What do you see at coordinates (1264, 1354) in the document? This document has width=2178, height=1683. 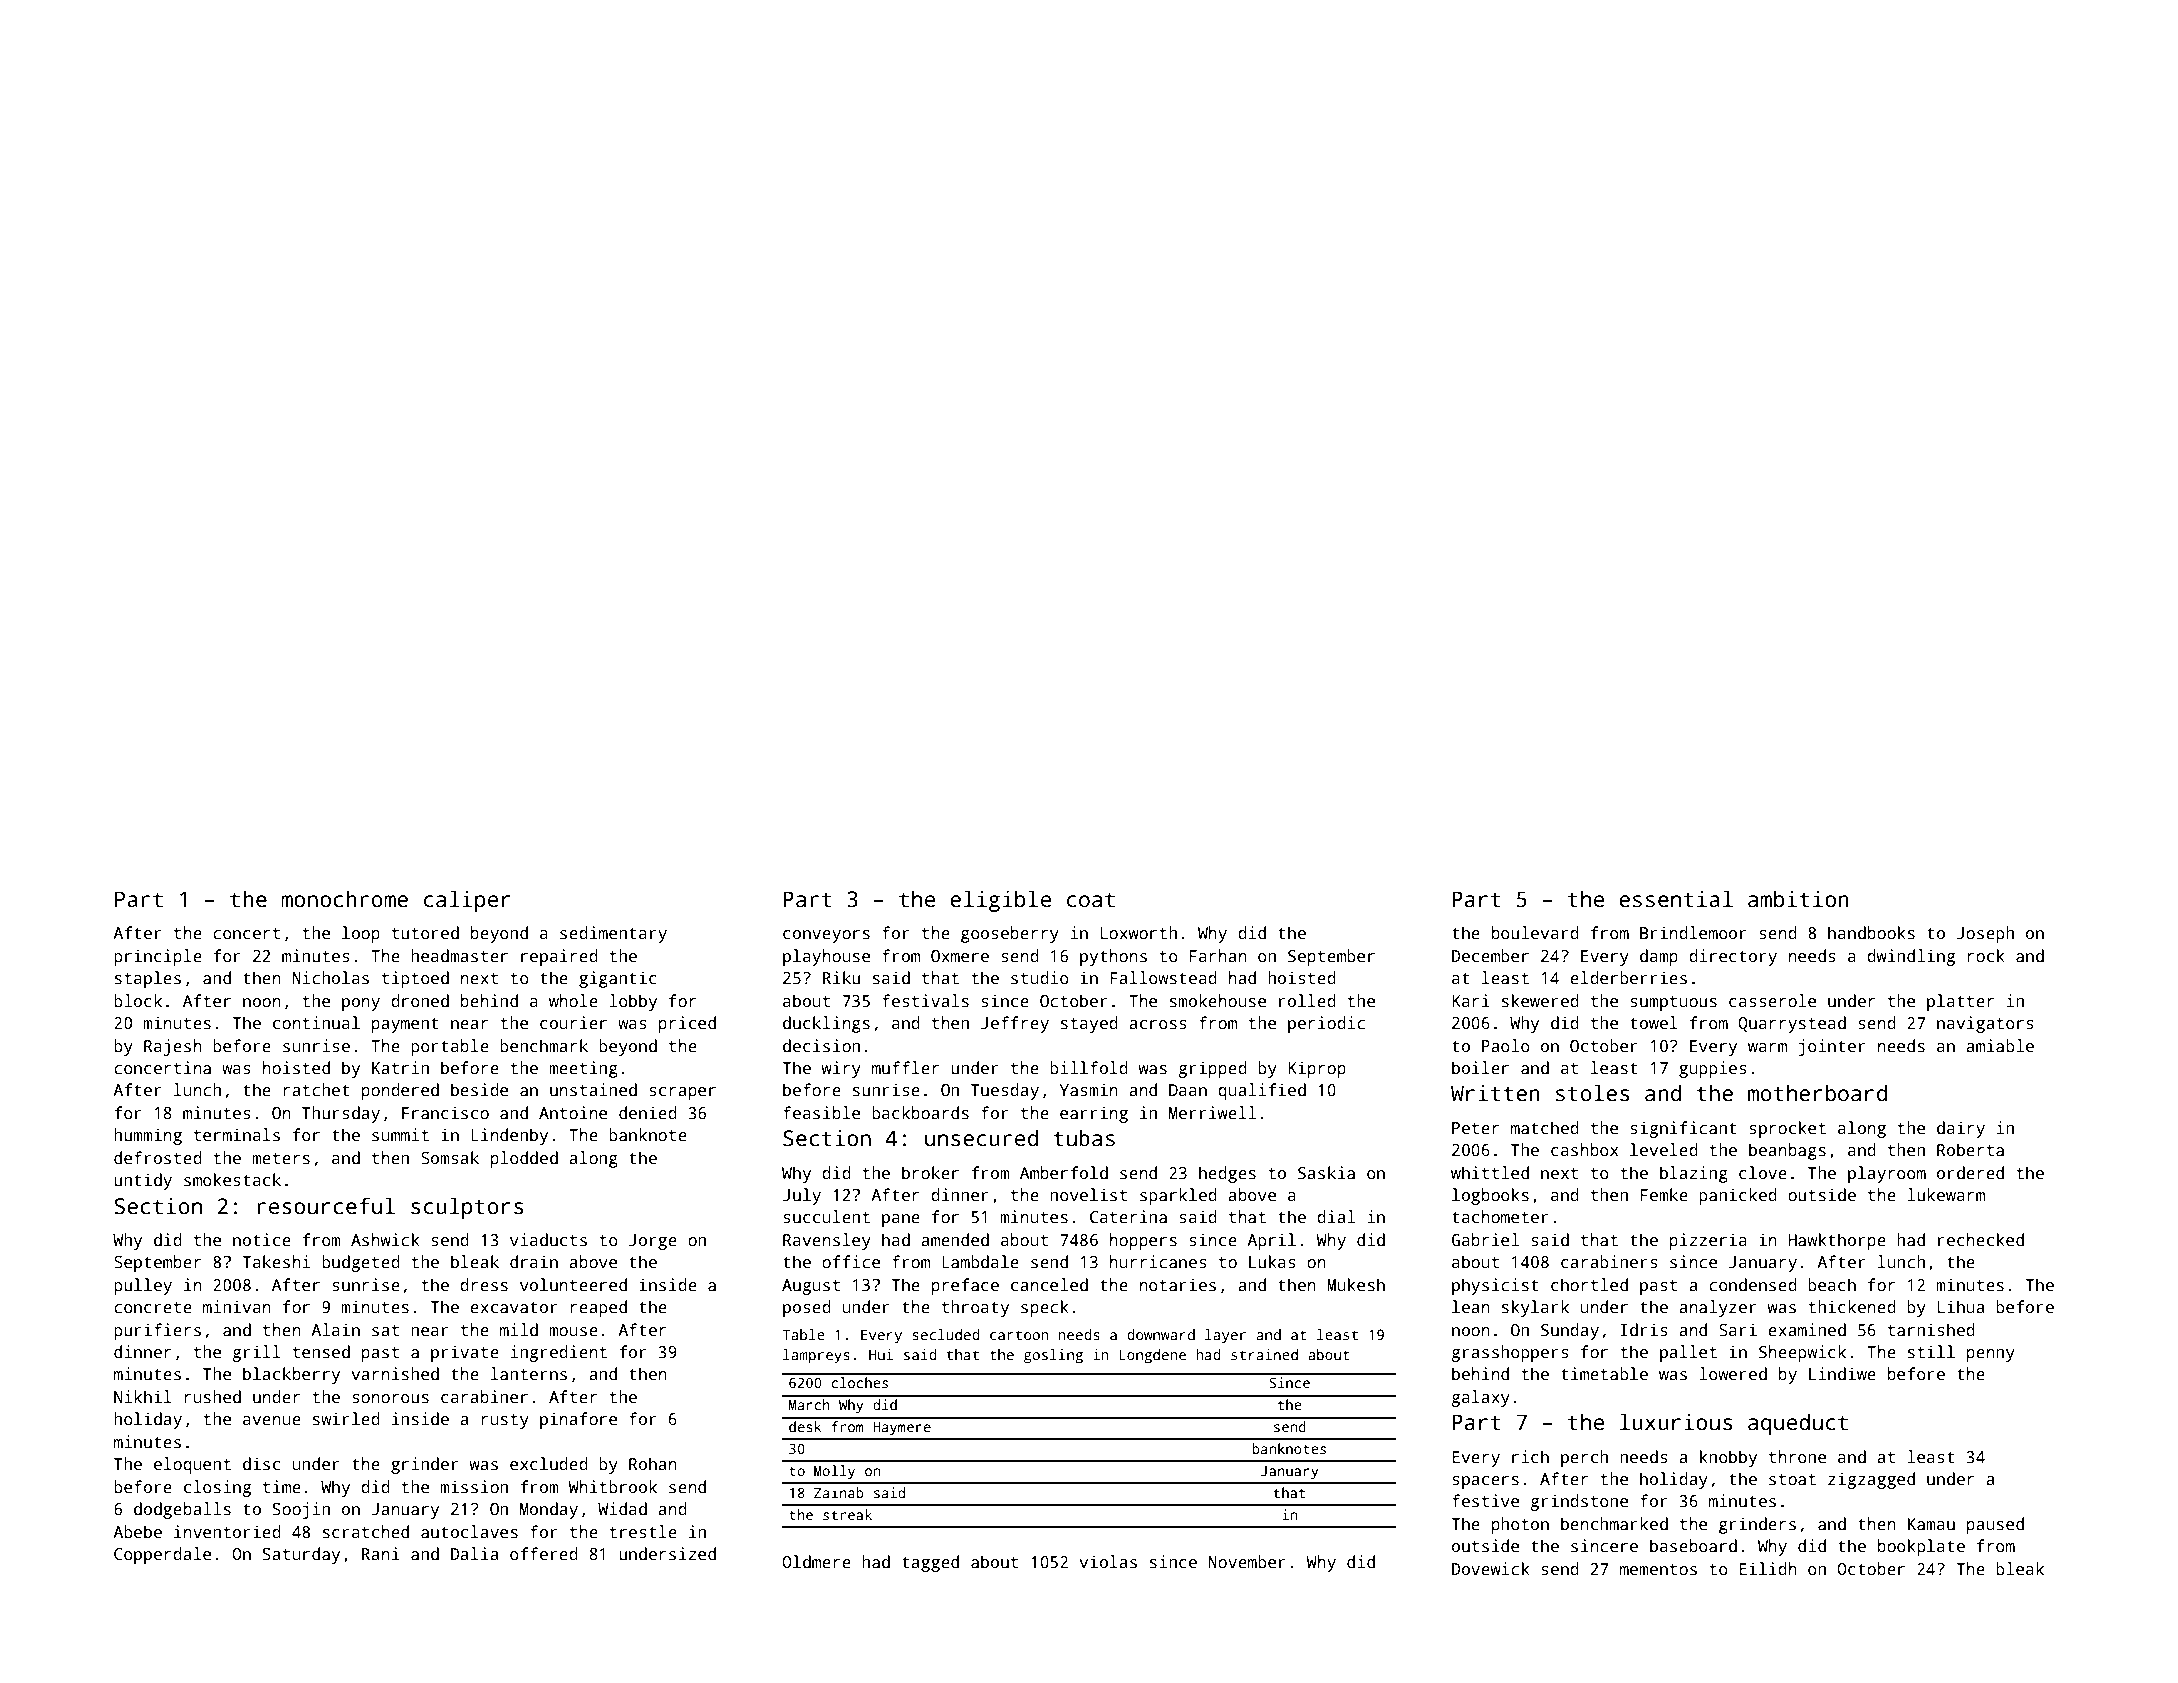 I see `strained` at bounding box center [1264, 1354].
